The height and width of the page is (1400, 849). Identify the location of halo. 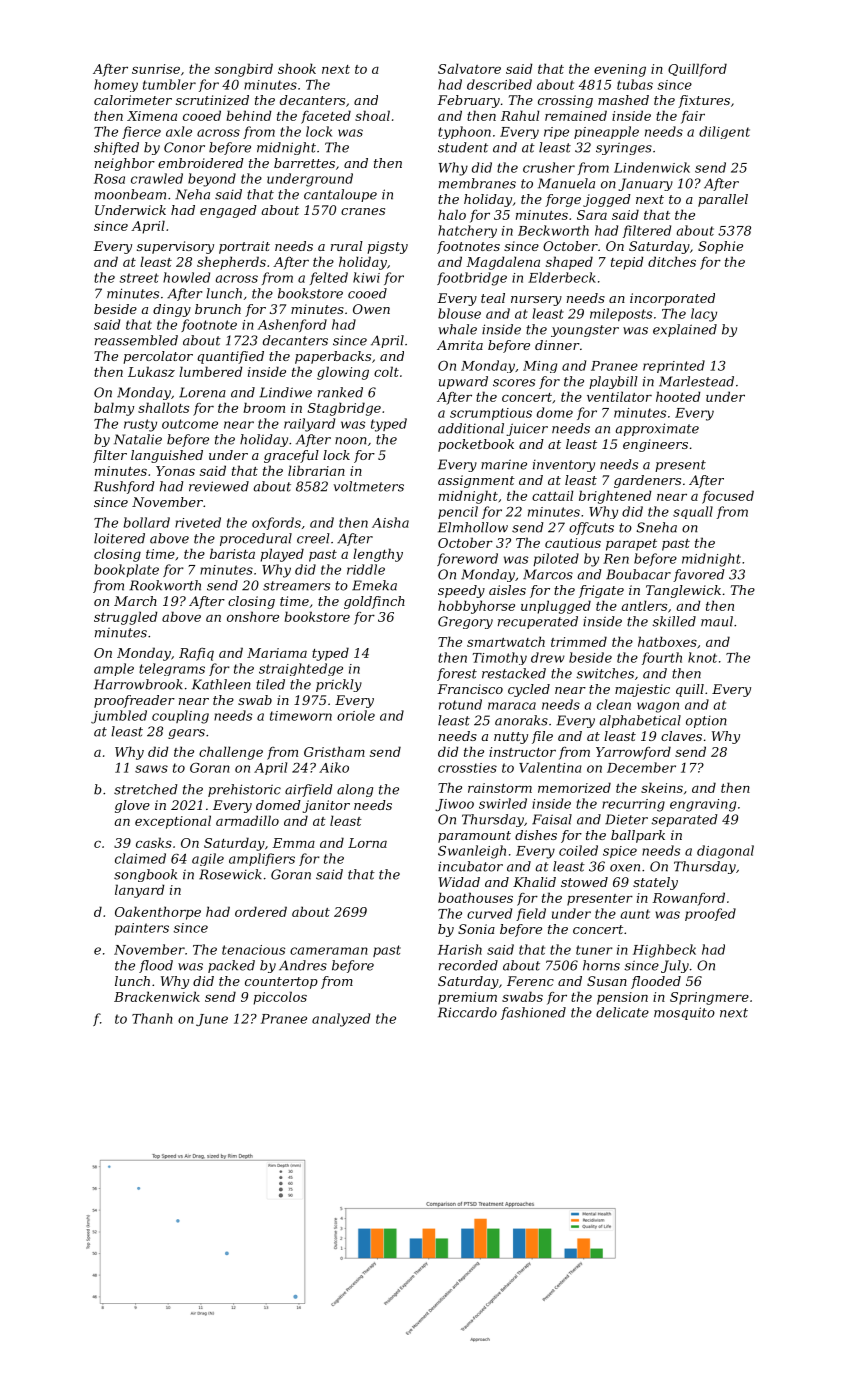
(452, 214).
